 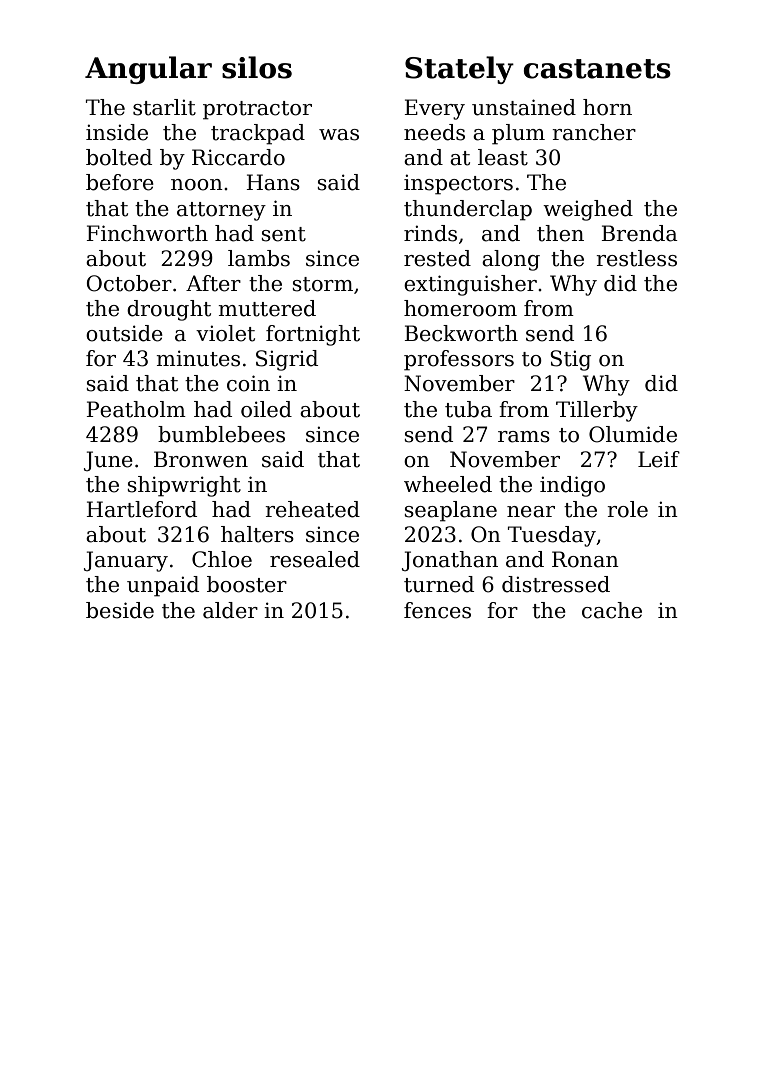 I want to click on Tillerby, so click(x=597, y=411).
